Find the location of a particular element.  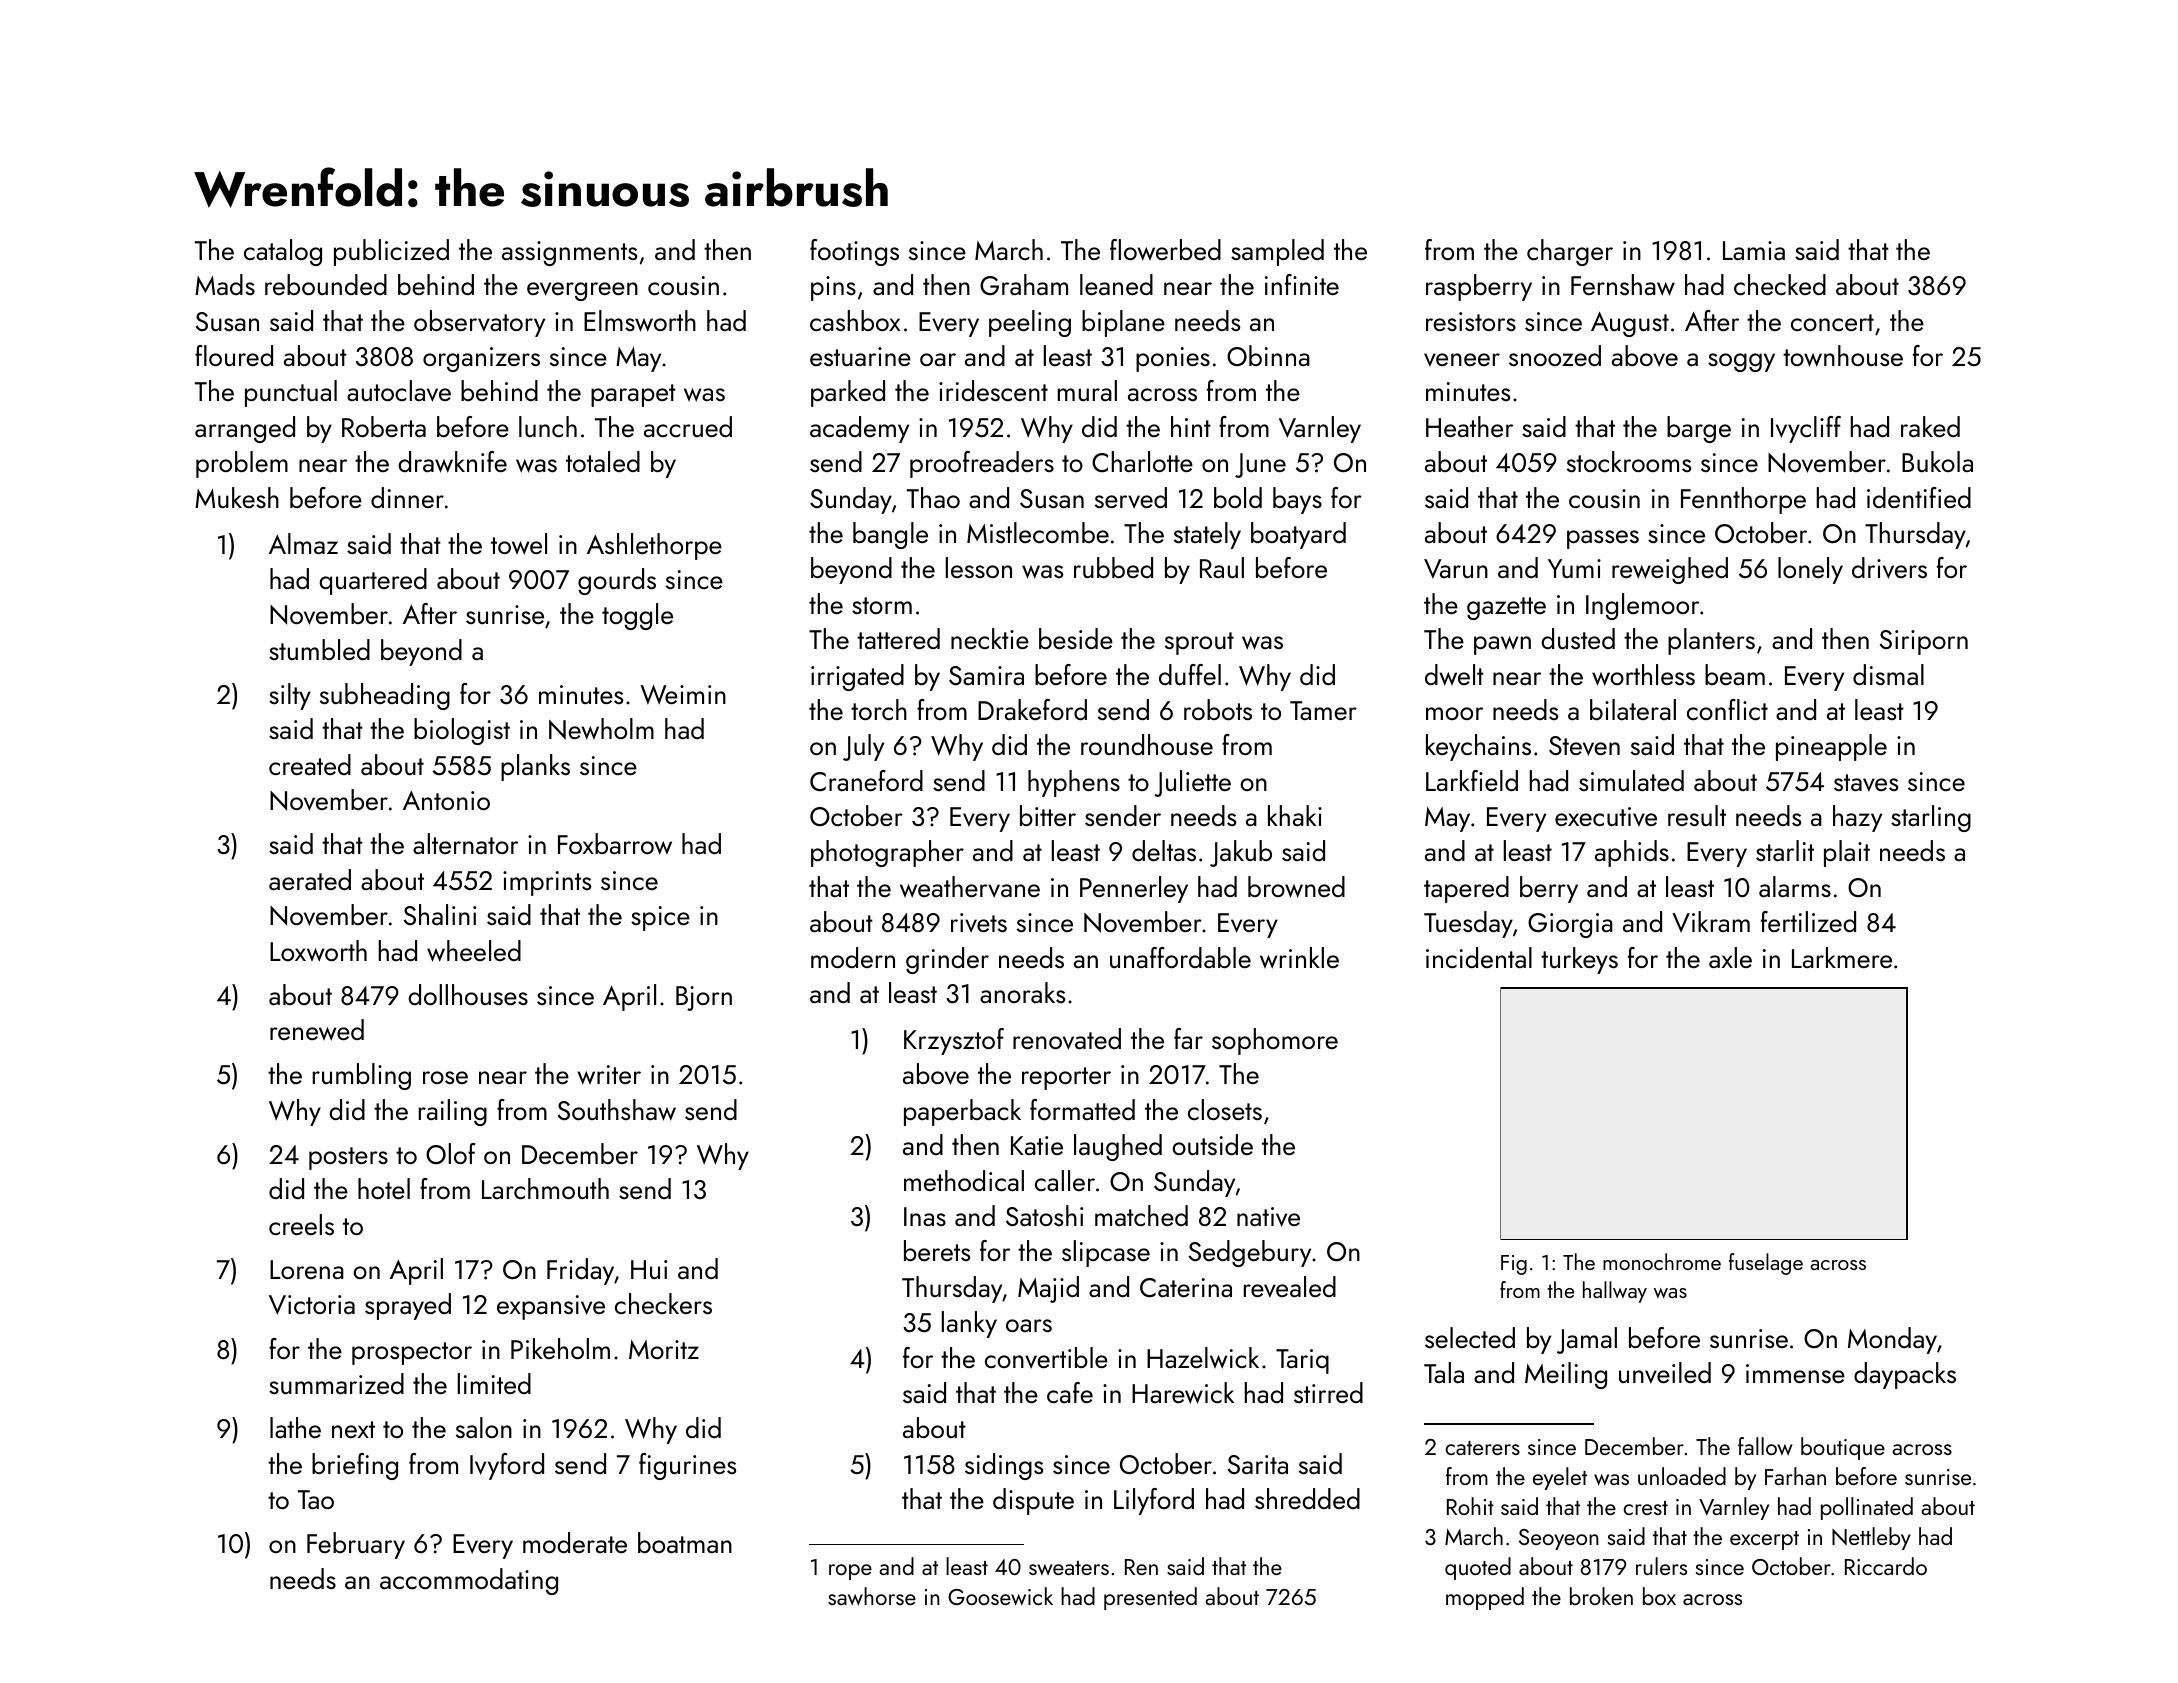

Mistlecombe is located at coordinates (1038, 532).
